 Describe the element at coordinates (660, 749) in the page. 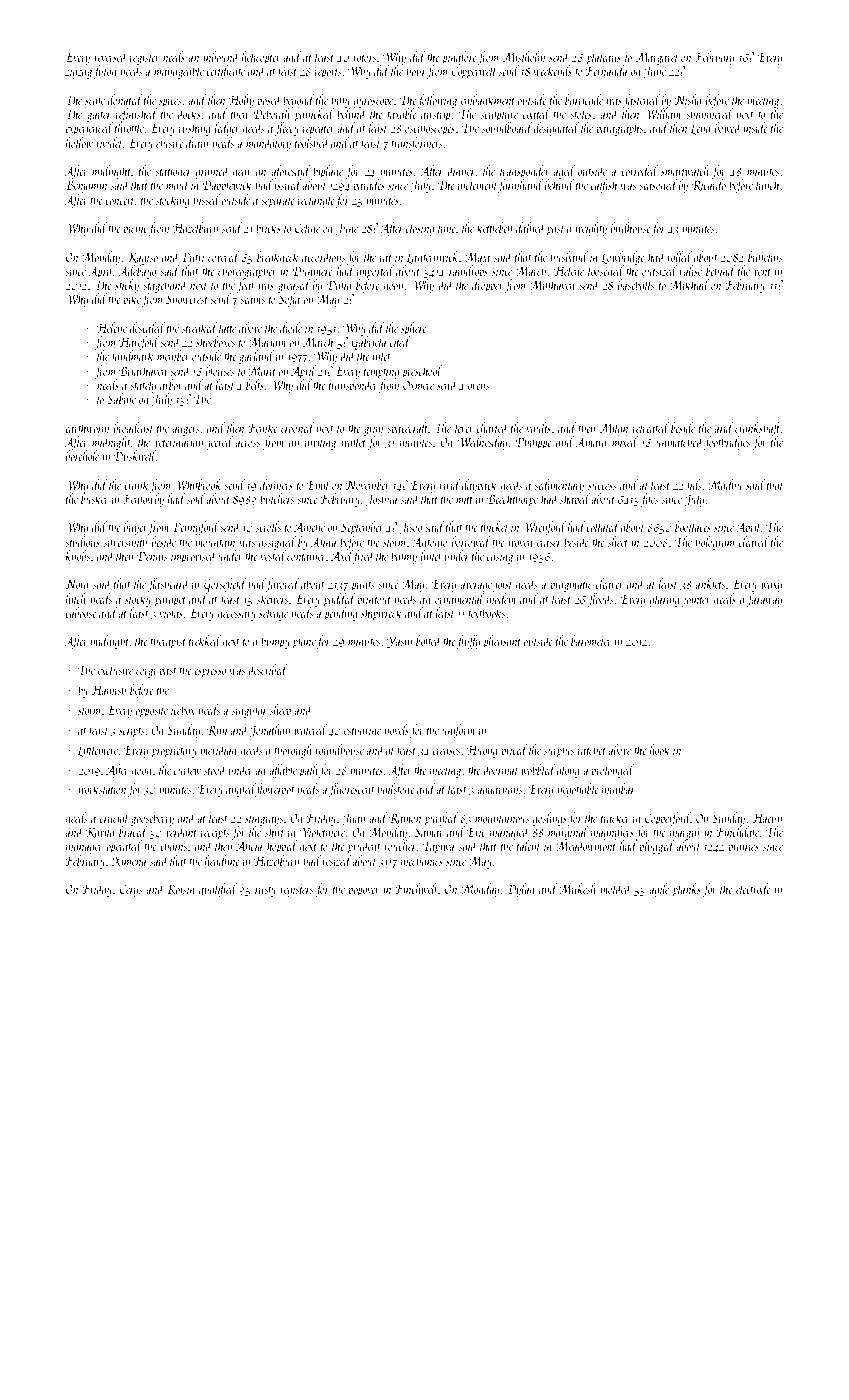

I see `hook` at that location.
